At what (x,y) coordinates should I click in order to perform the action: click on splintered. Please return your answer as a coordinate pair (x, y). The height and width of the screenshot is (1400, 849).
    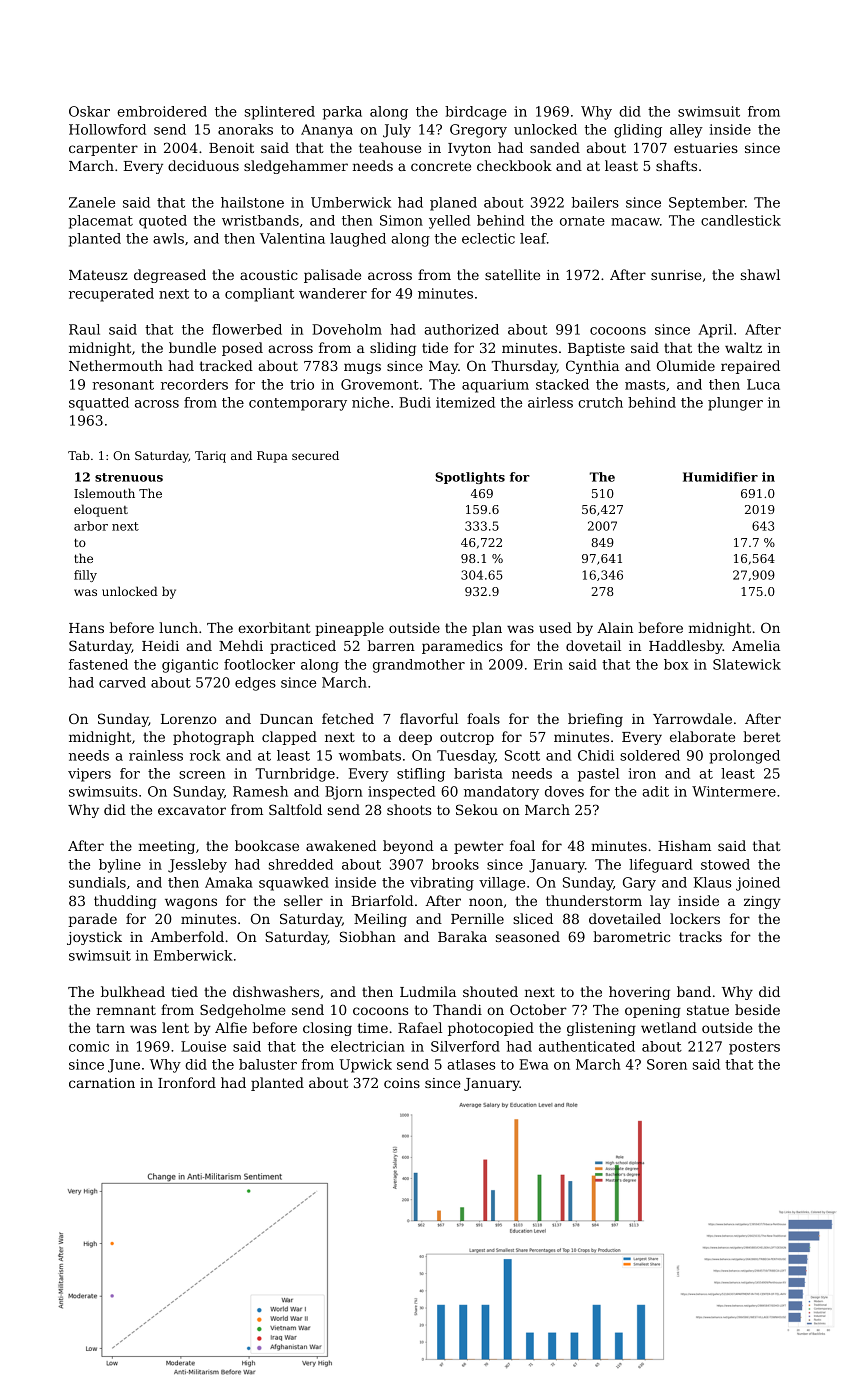
    Looking at the image, I should click on (280, 113).
